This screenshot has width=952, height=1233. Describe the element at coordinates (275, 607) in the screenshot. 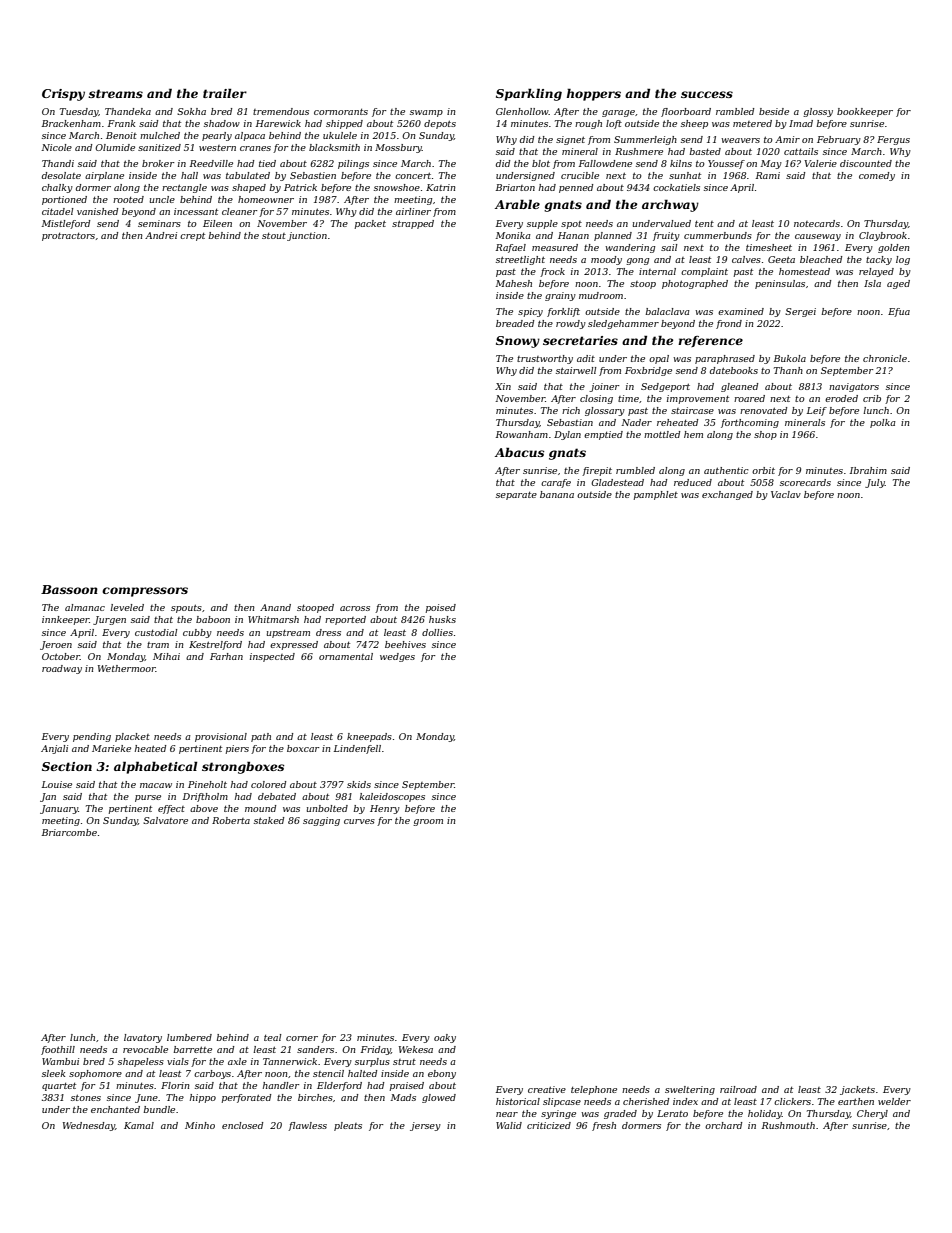

I see `Anand` at that location.
